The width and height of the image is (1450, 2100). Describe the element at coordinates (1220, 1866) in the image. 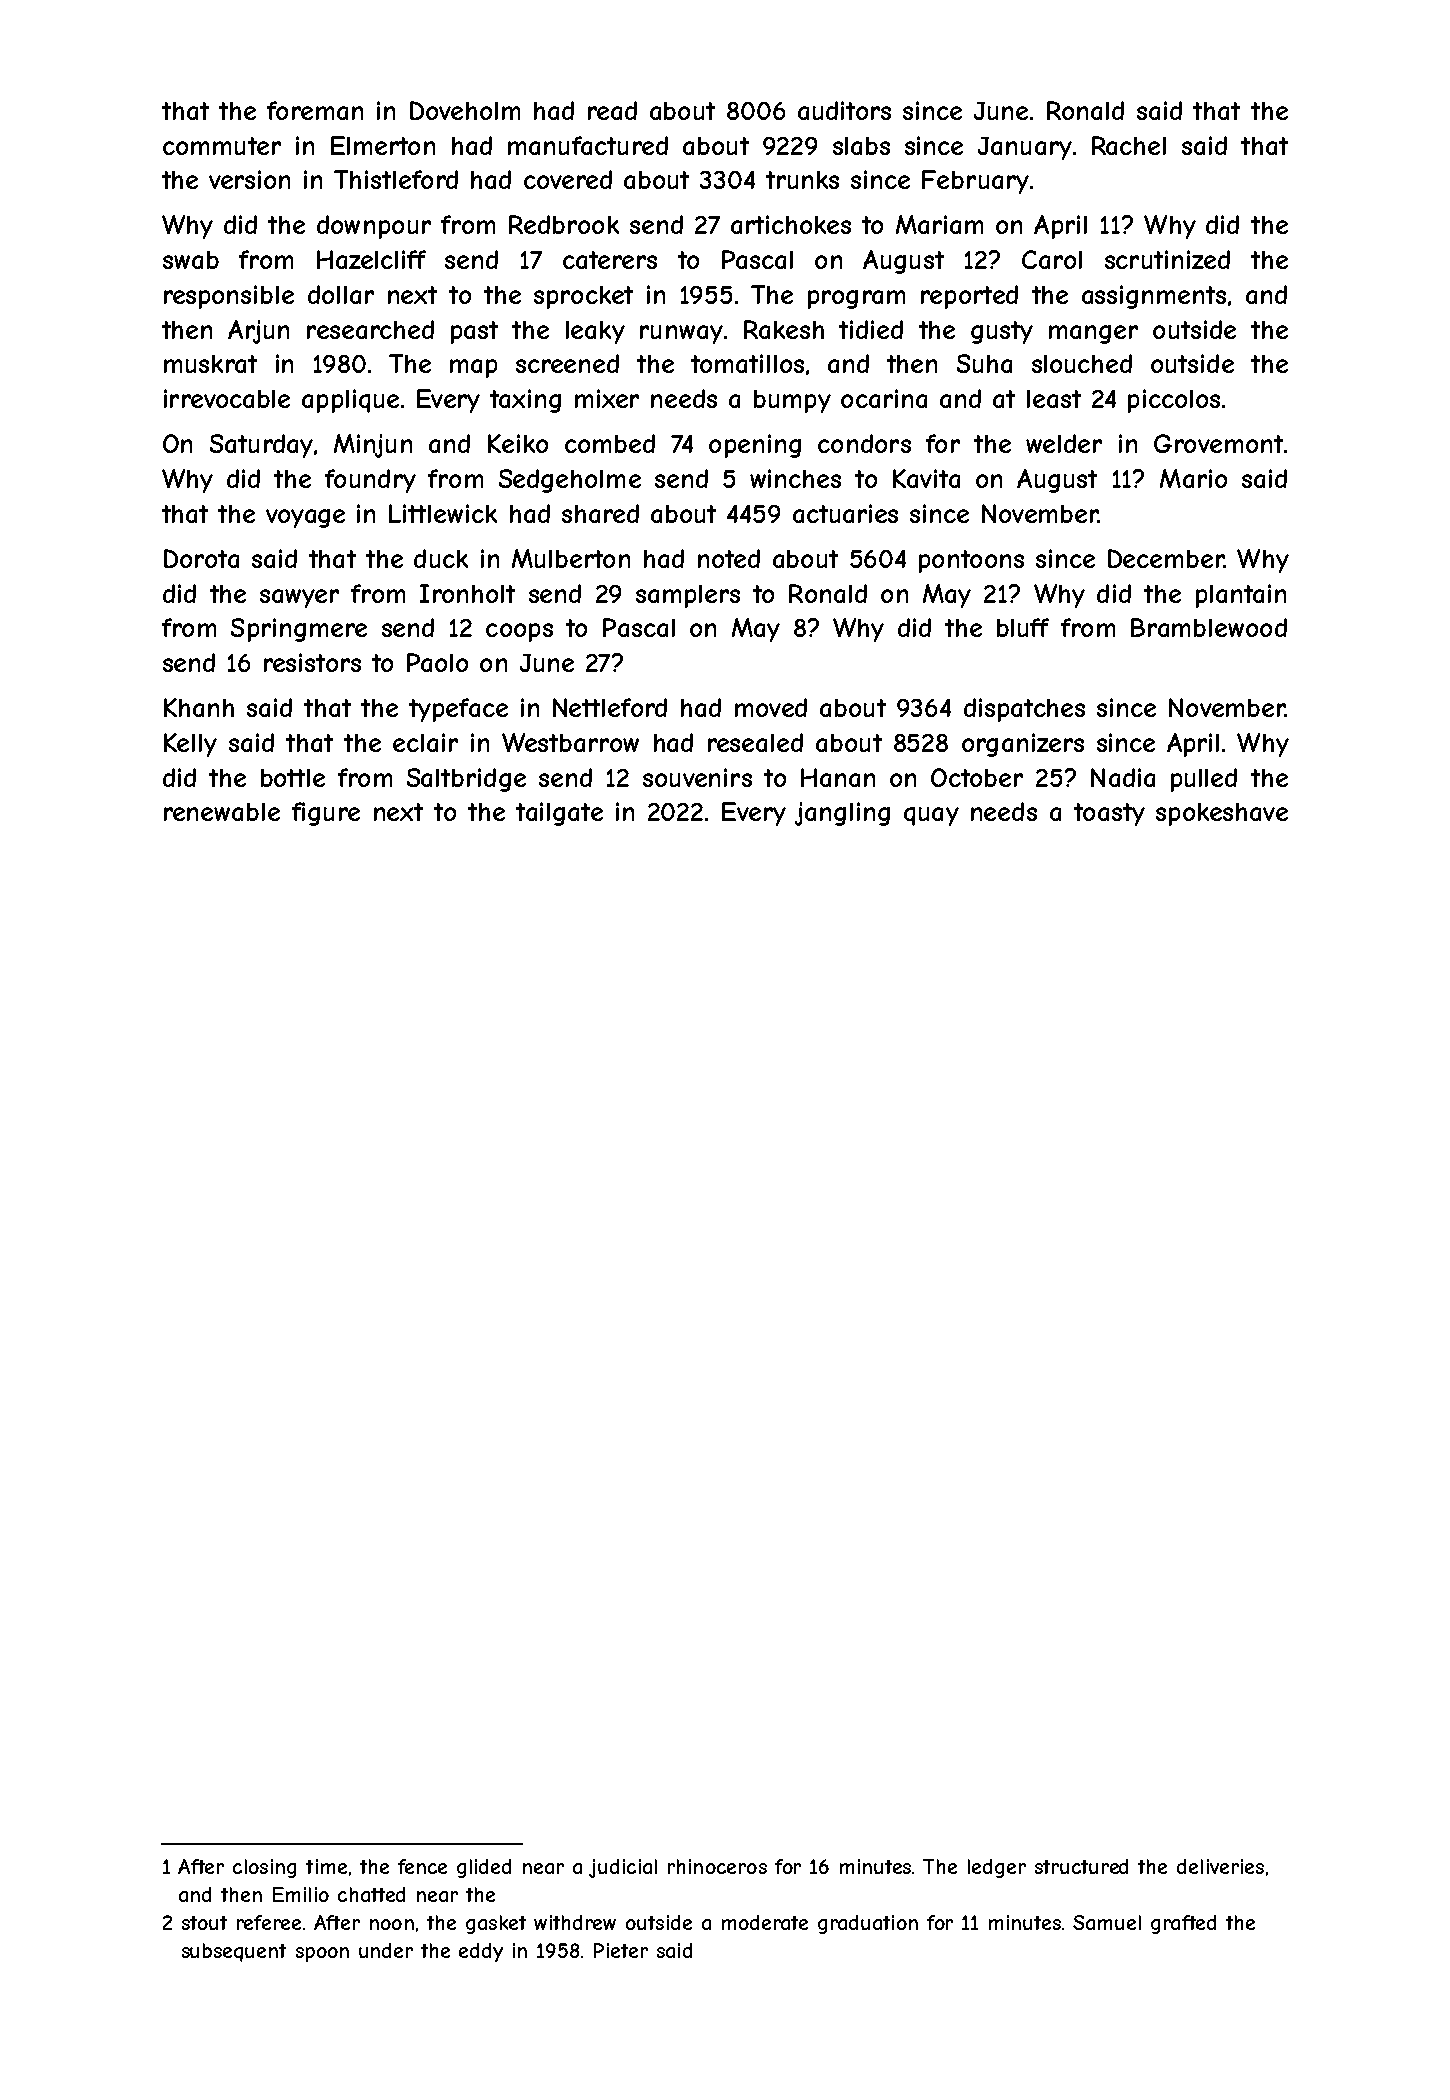

I see `deliveries` at that location.
